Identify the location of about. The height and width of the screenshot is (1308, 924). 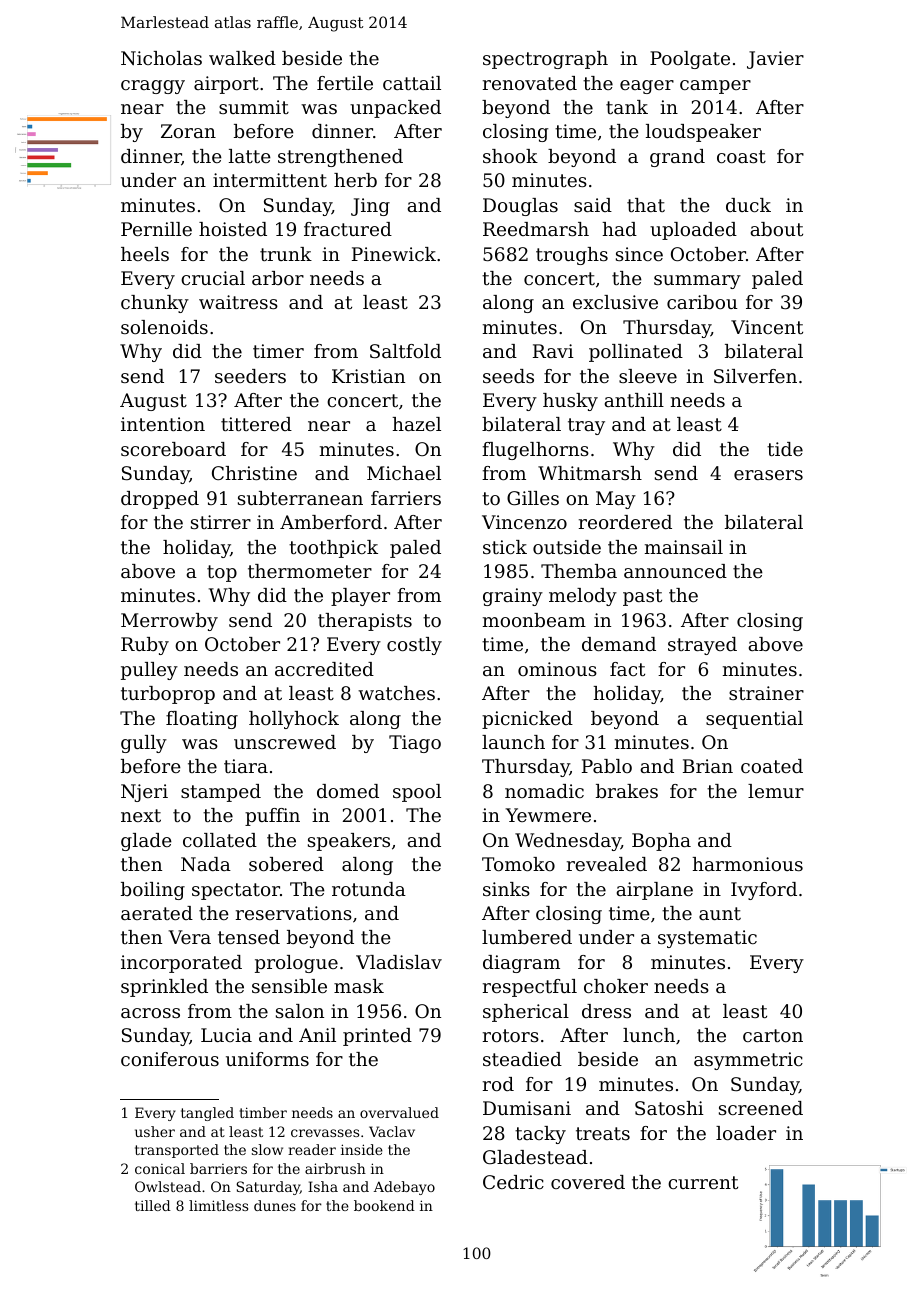
(777, 229).
